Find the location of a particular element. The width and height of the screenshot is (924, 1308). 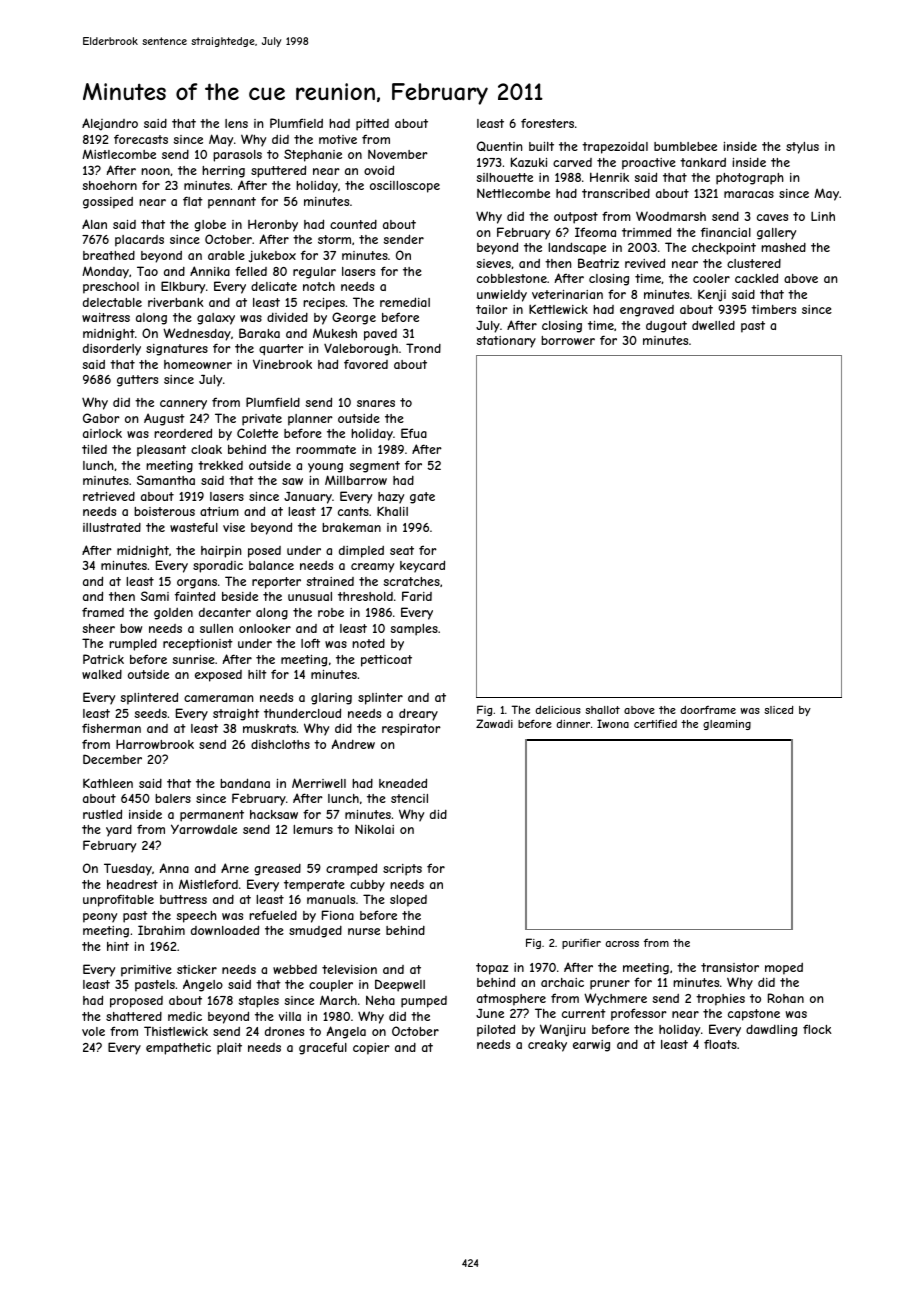

floats is located at coordinates (720, 1044).
